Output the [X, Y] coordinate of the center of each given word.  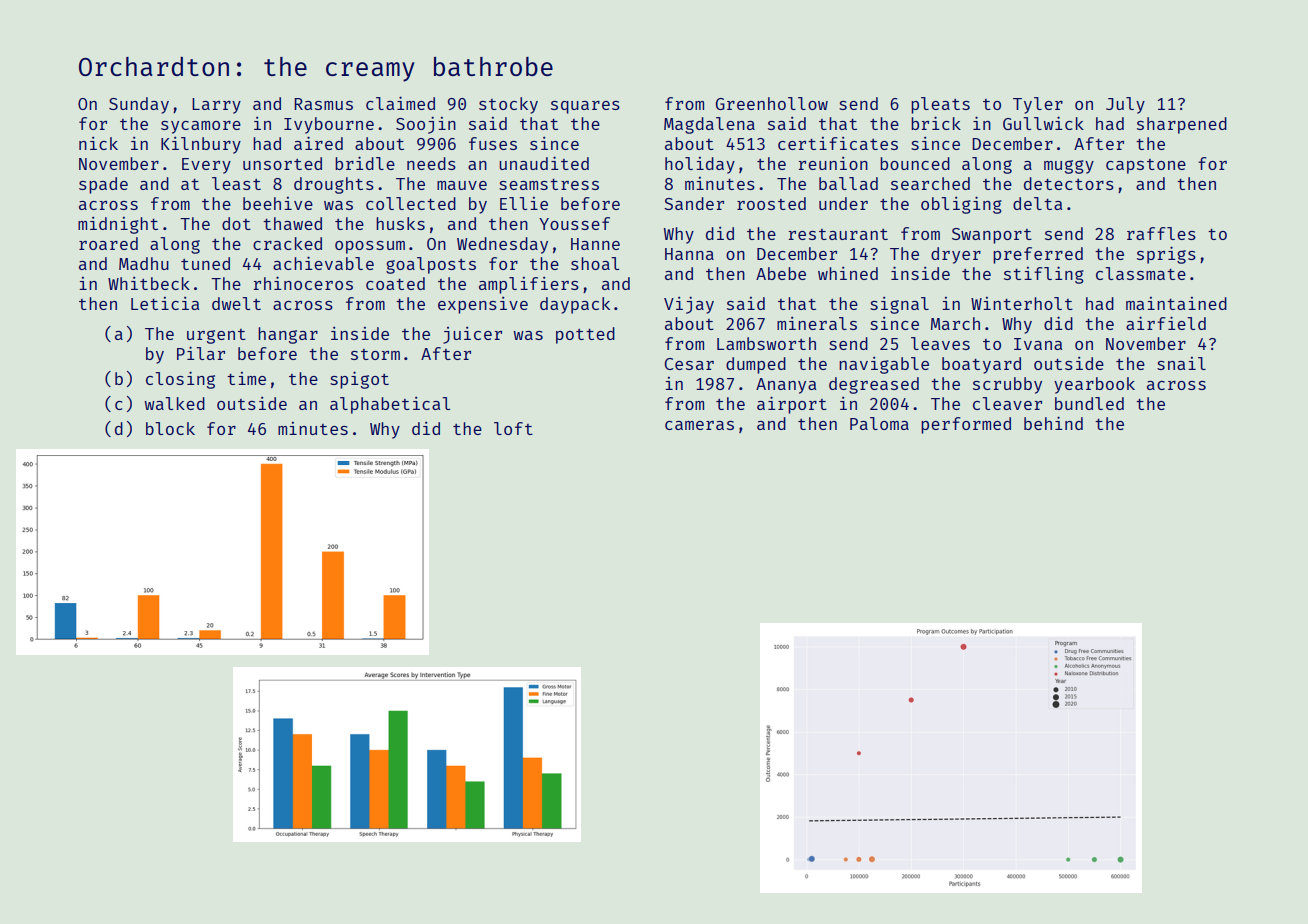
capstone [1146, 166]
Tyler [1038, 105]
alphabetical [390, 405]
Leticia [165, 303]
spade [103, 185]
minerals [817, 323]
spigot [359, 380]
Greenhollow [772, 103]
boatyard [981, 365]
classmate [1141, 273]
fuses [493, 143]
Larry [216, 106]
